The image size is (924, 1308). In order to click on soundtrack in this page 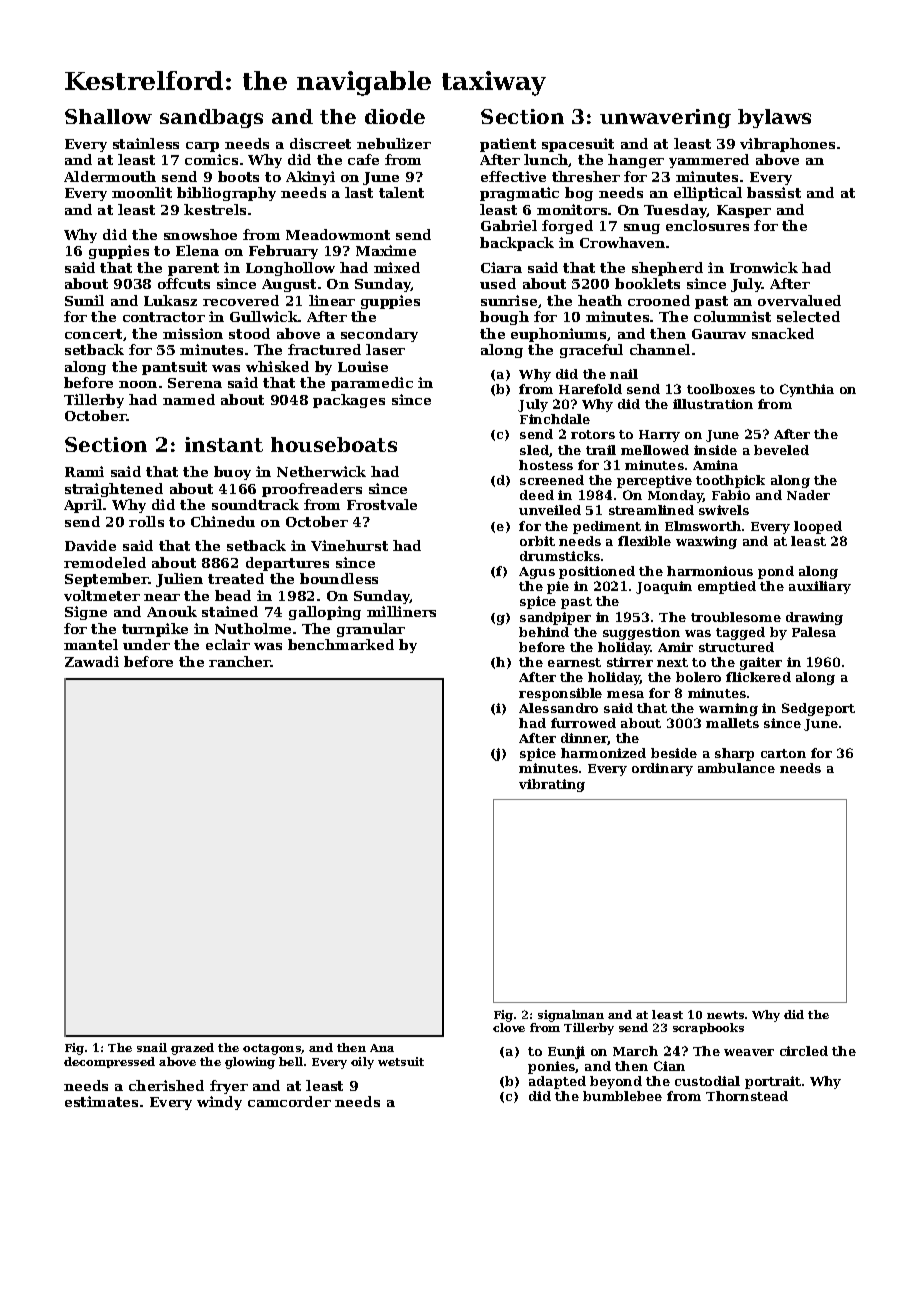, I will do `click(255, 504)`.
